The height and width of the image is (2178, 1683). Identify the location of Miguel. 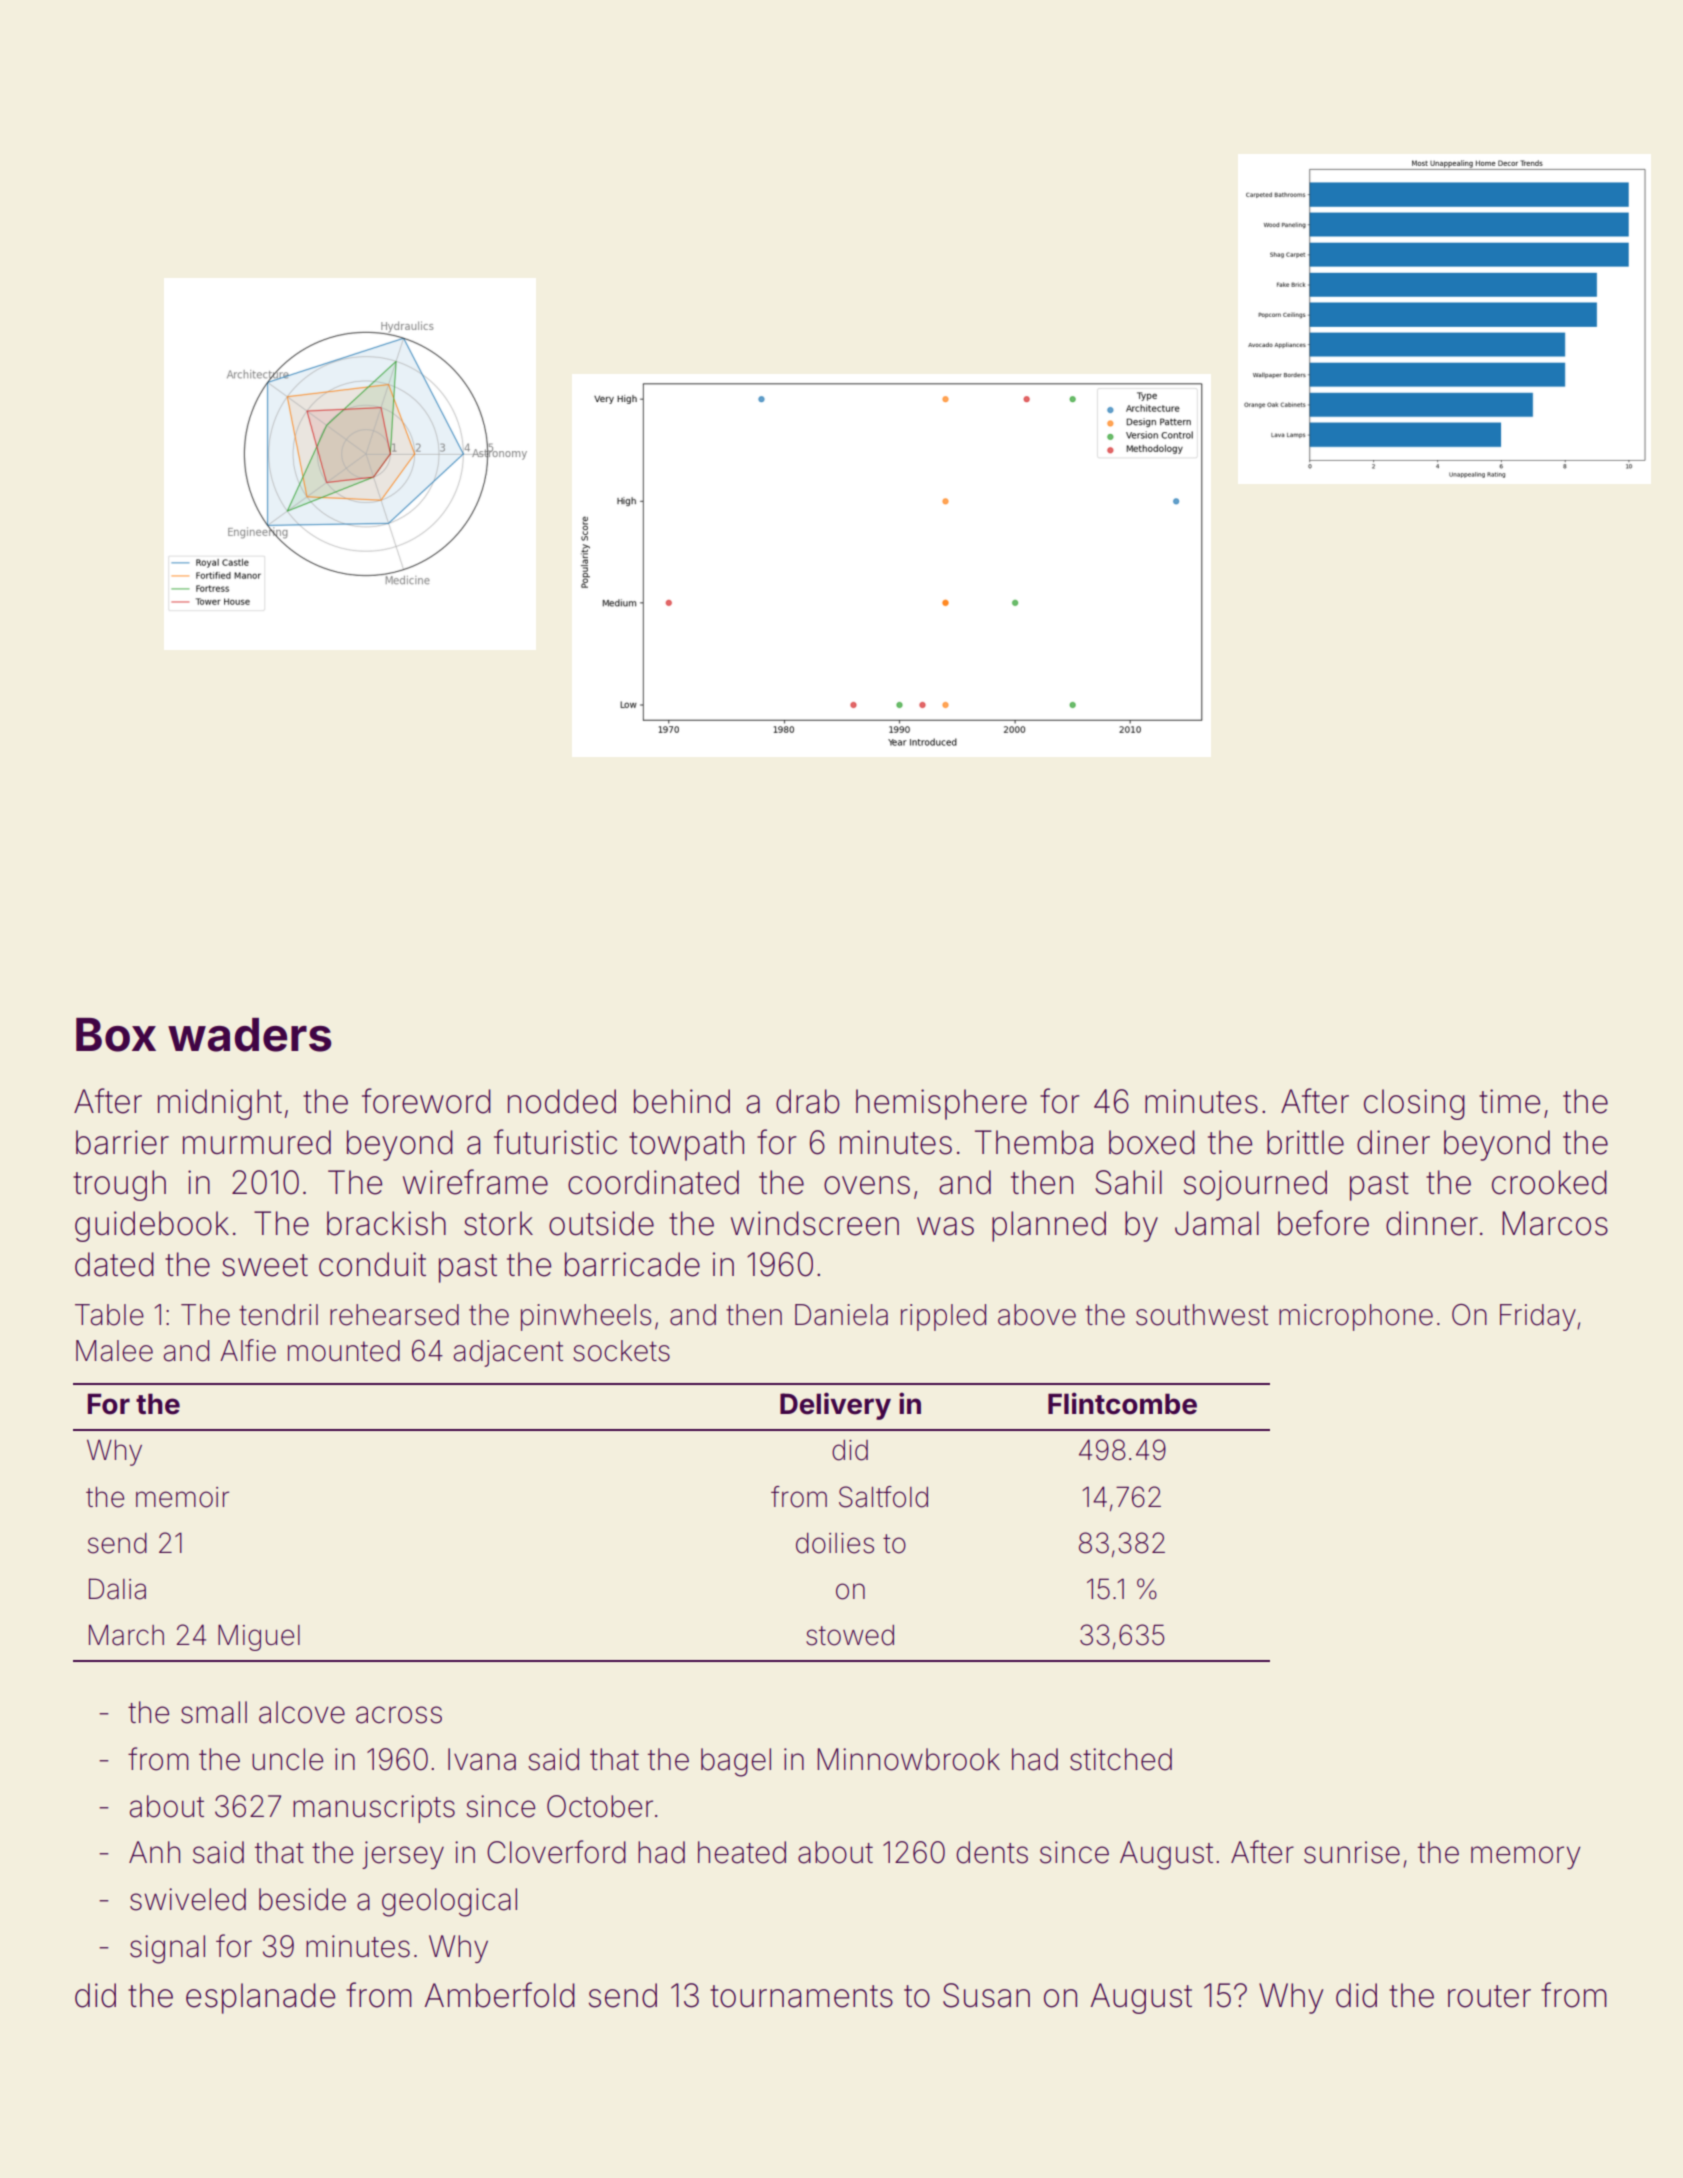
(259, 1637).
